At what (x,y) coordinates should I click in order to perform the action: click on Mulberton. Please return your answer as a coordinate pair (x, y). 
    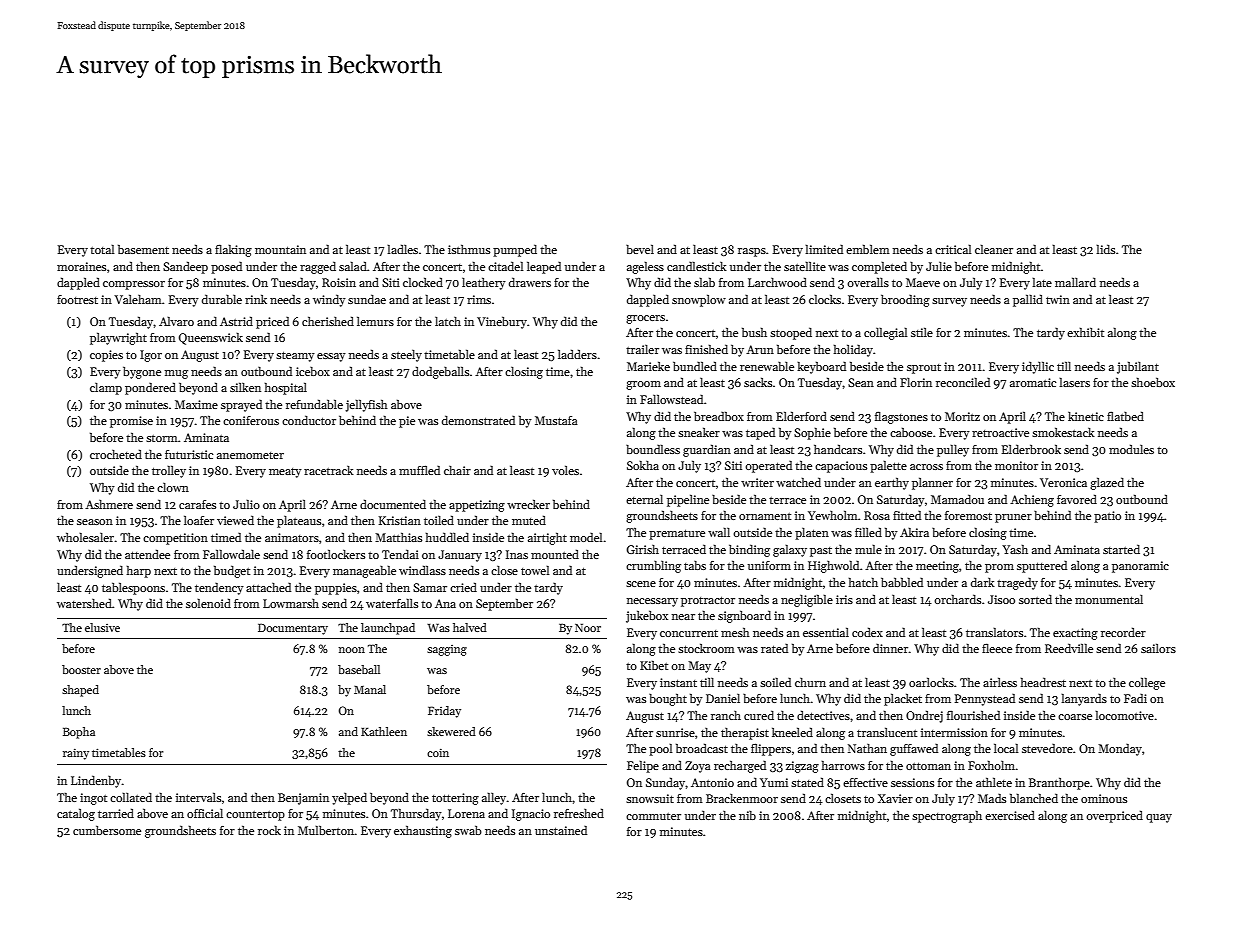
    Looking at the image, I should click on (326, 830).
